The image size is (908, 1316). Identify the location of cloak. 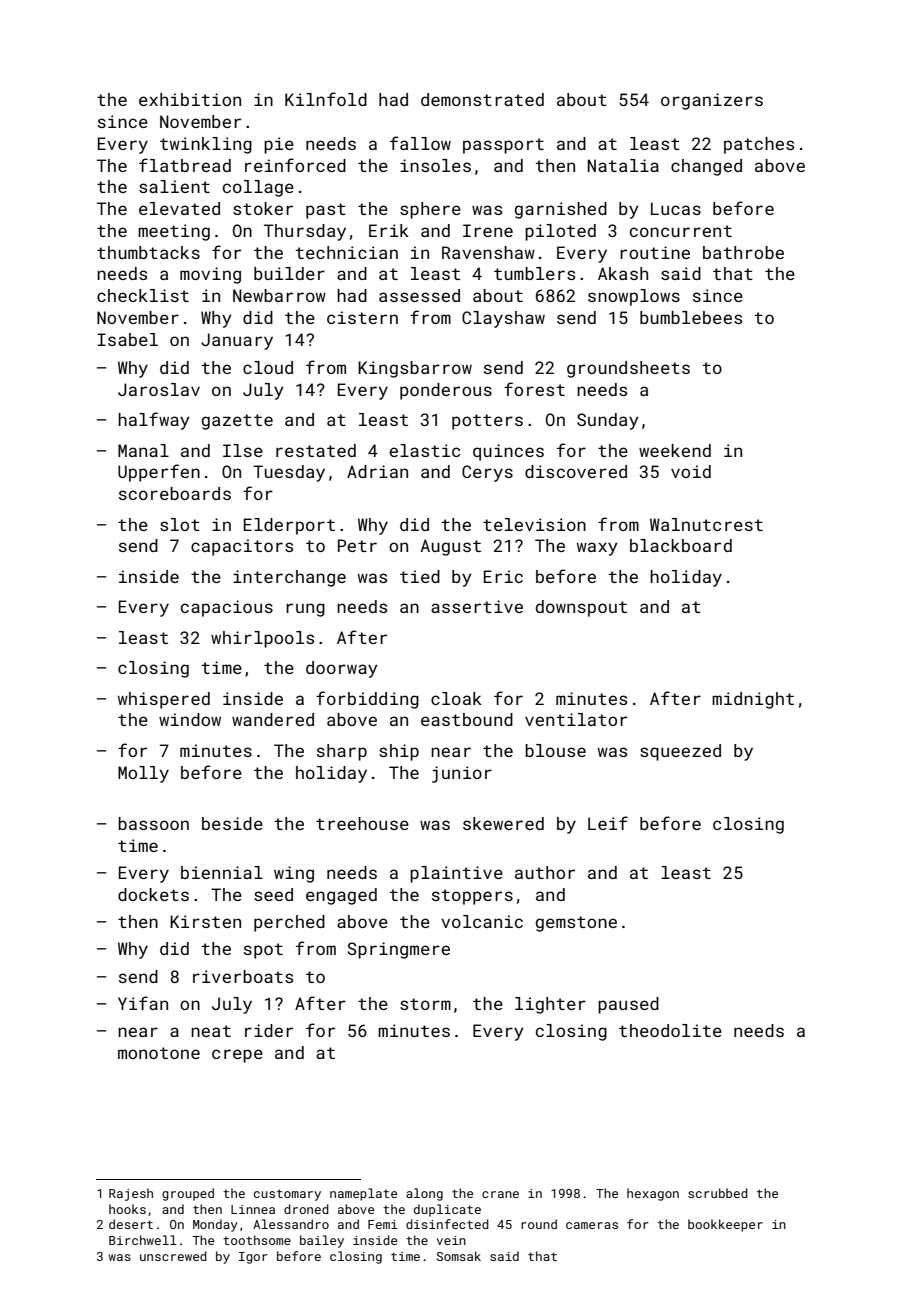
(456, 698).
